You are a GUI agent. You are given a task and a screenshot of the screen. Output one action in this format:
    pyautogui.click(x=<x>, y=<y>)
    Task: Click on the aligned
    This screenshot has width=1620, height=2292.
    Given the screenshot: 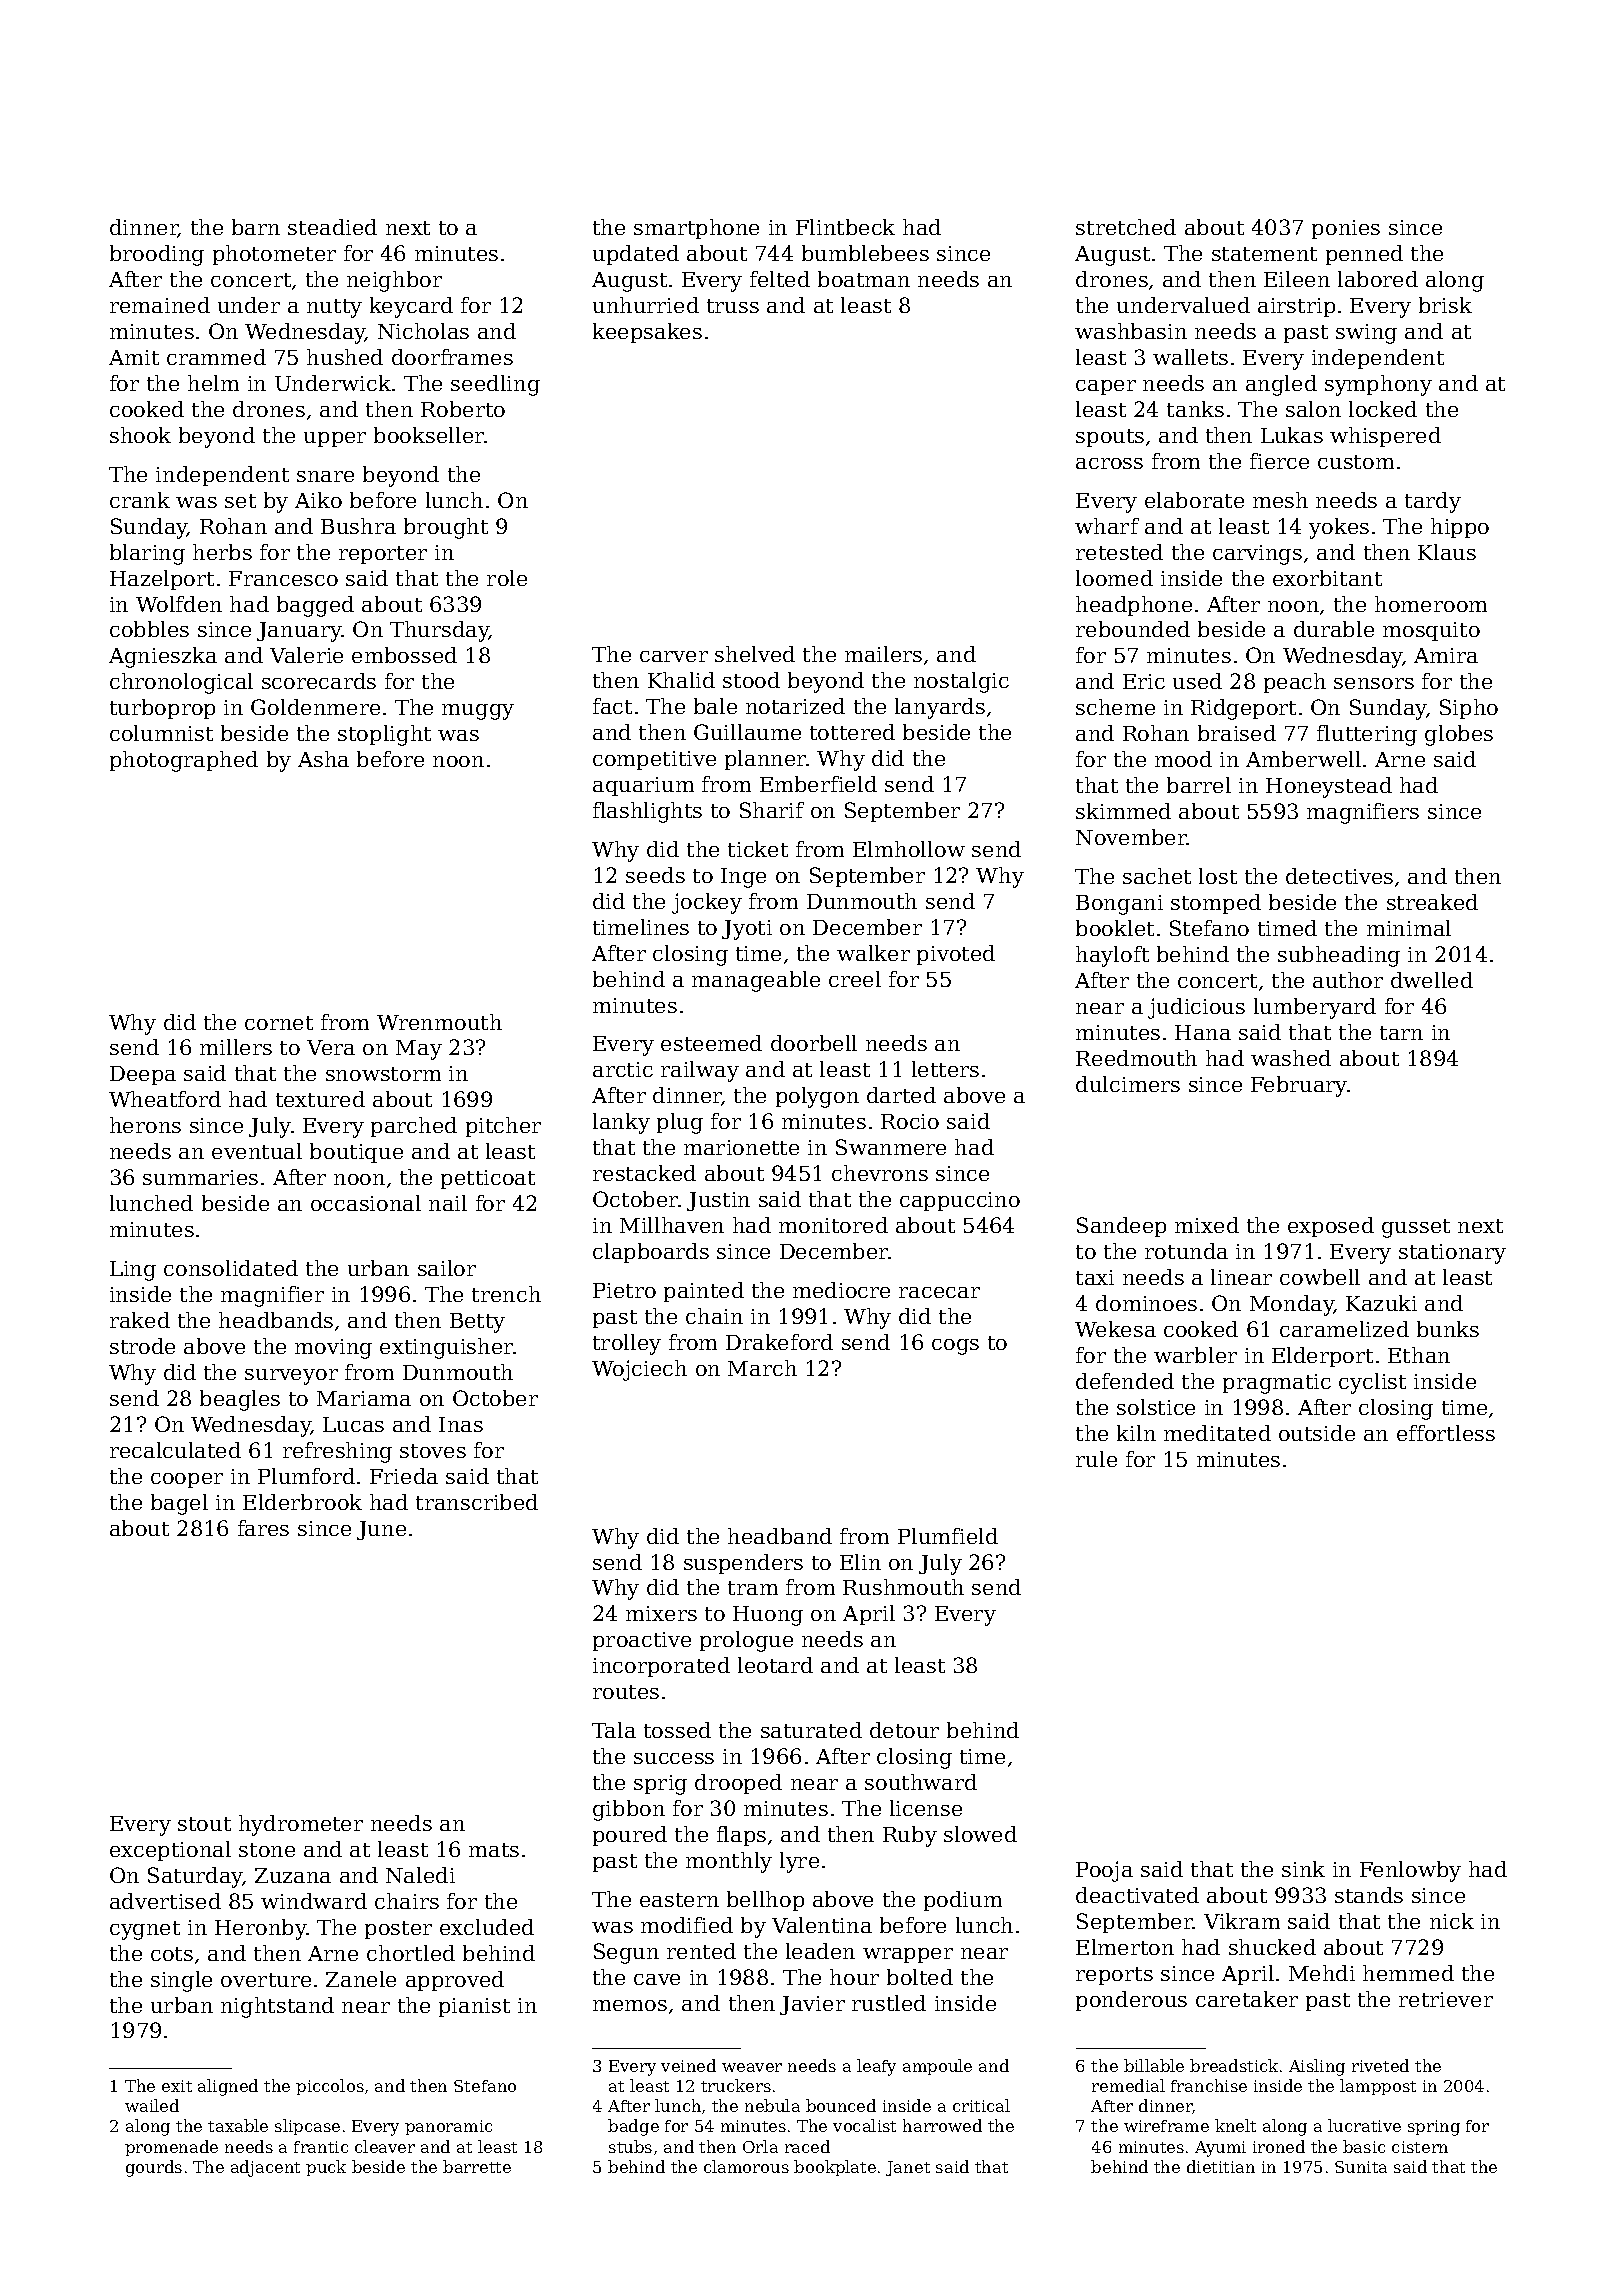 What is the action you would take?
    pyautogui.click(x=228, y=2087)
